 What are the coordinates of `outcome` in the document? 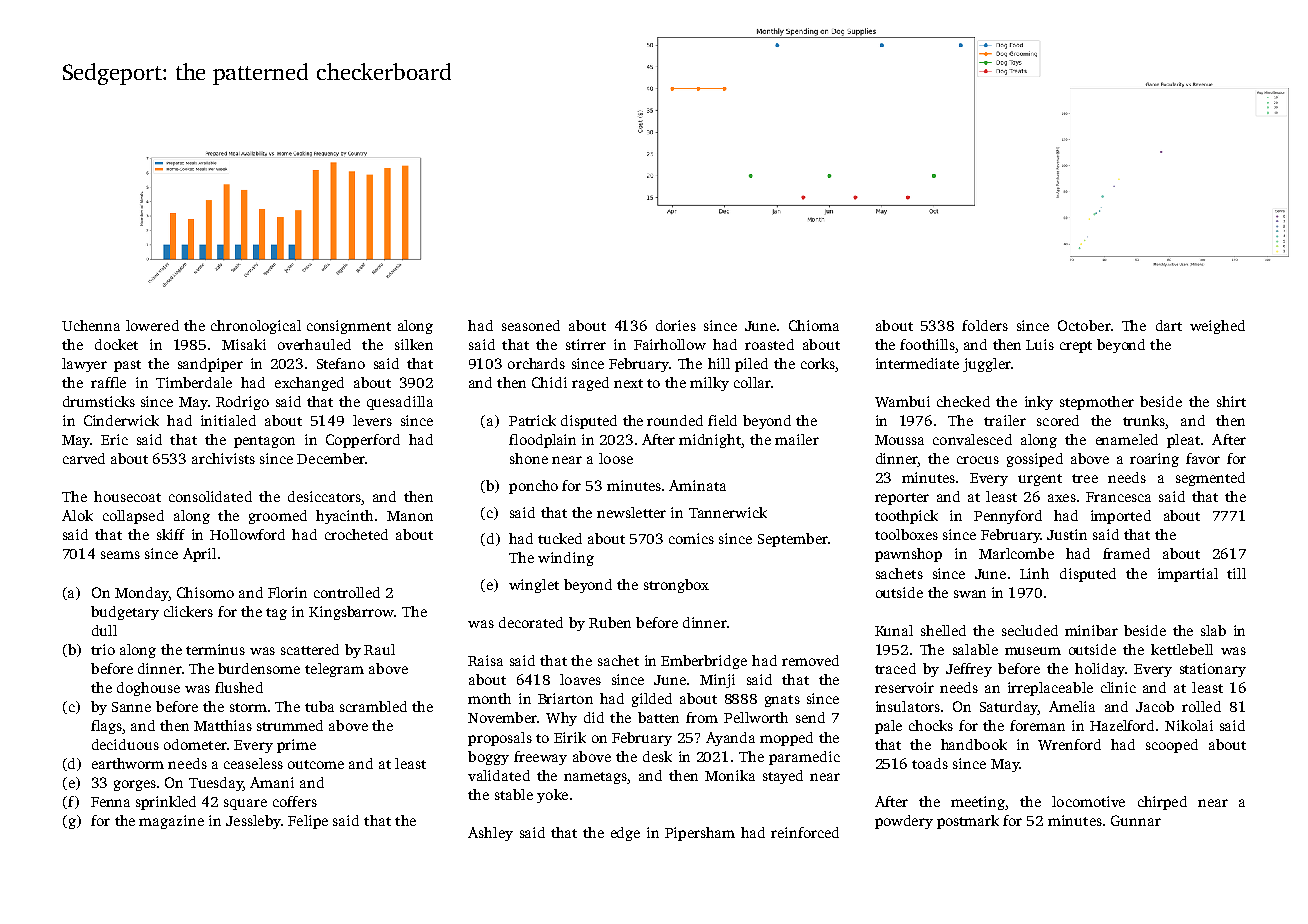 It's located at (316, 764).
